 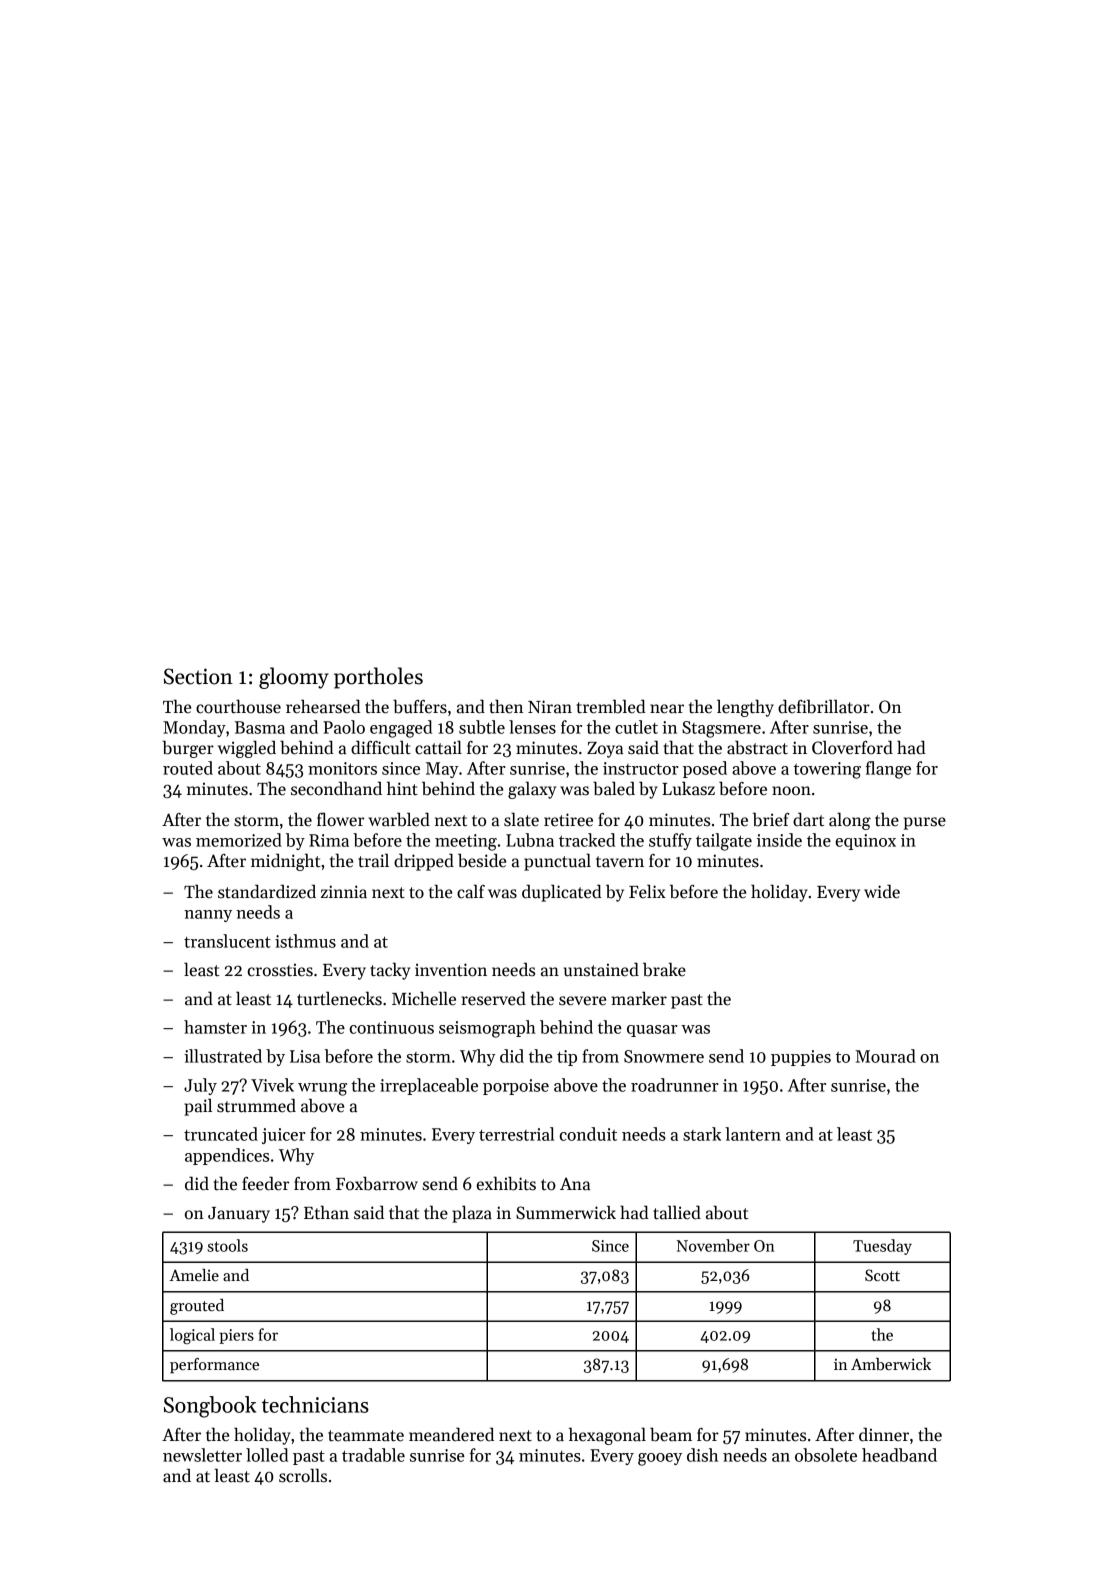 What do you see at coordinates (366, 1436) in the document?
I see `teammate` at bounding box center [366, 1436].
